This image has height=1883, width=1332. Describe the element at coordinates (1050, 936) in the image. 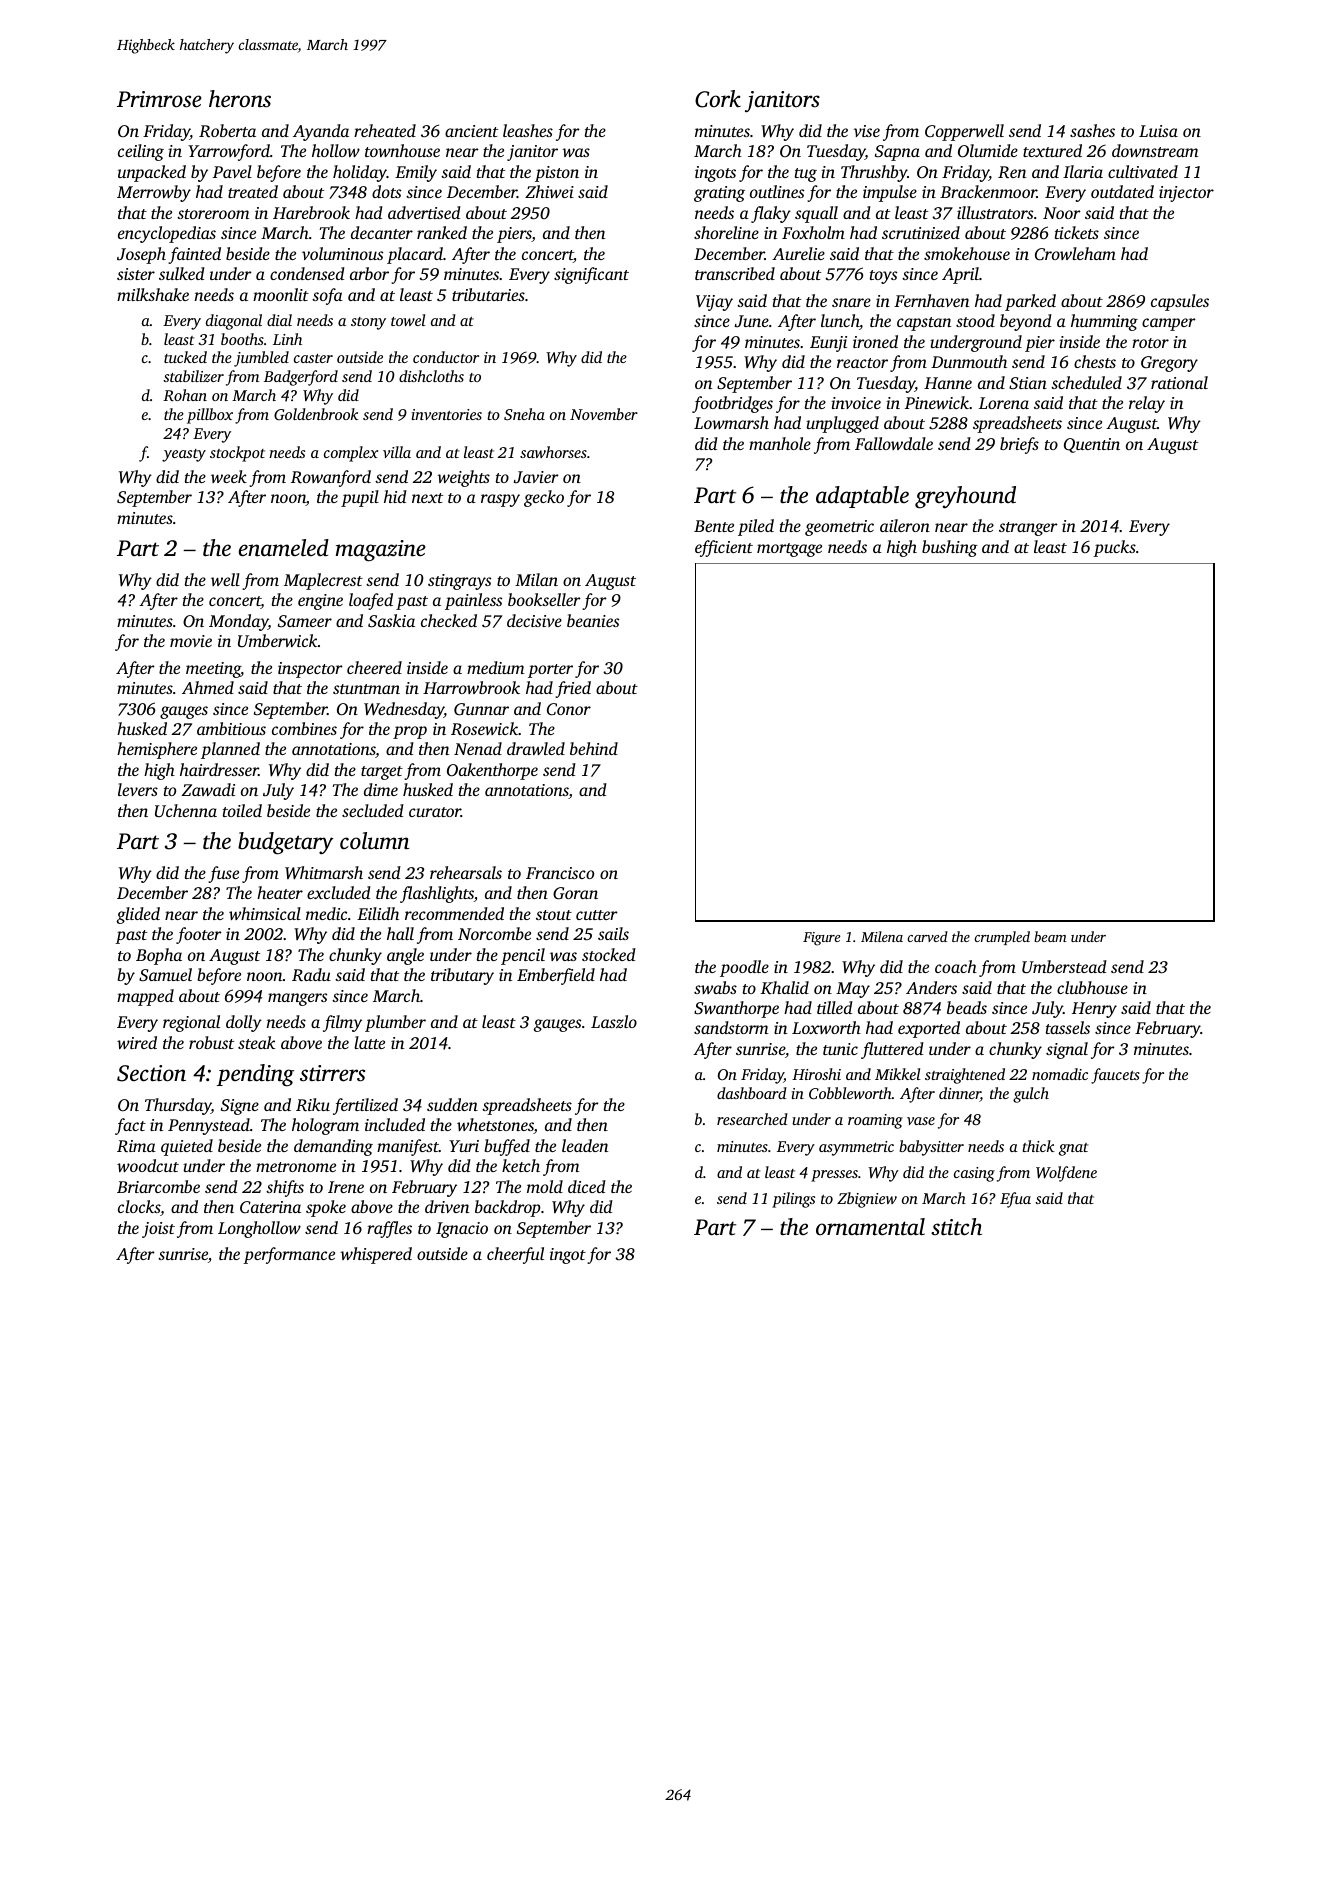

I see `beam` at that location.
